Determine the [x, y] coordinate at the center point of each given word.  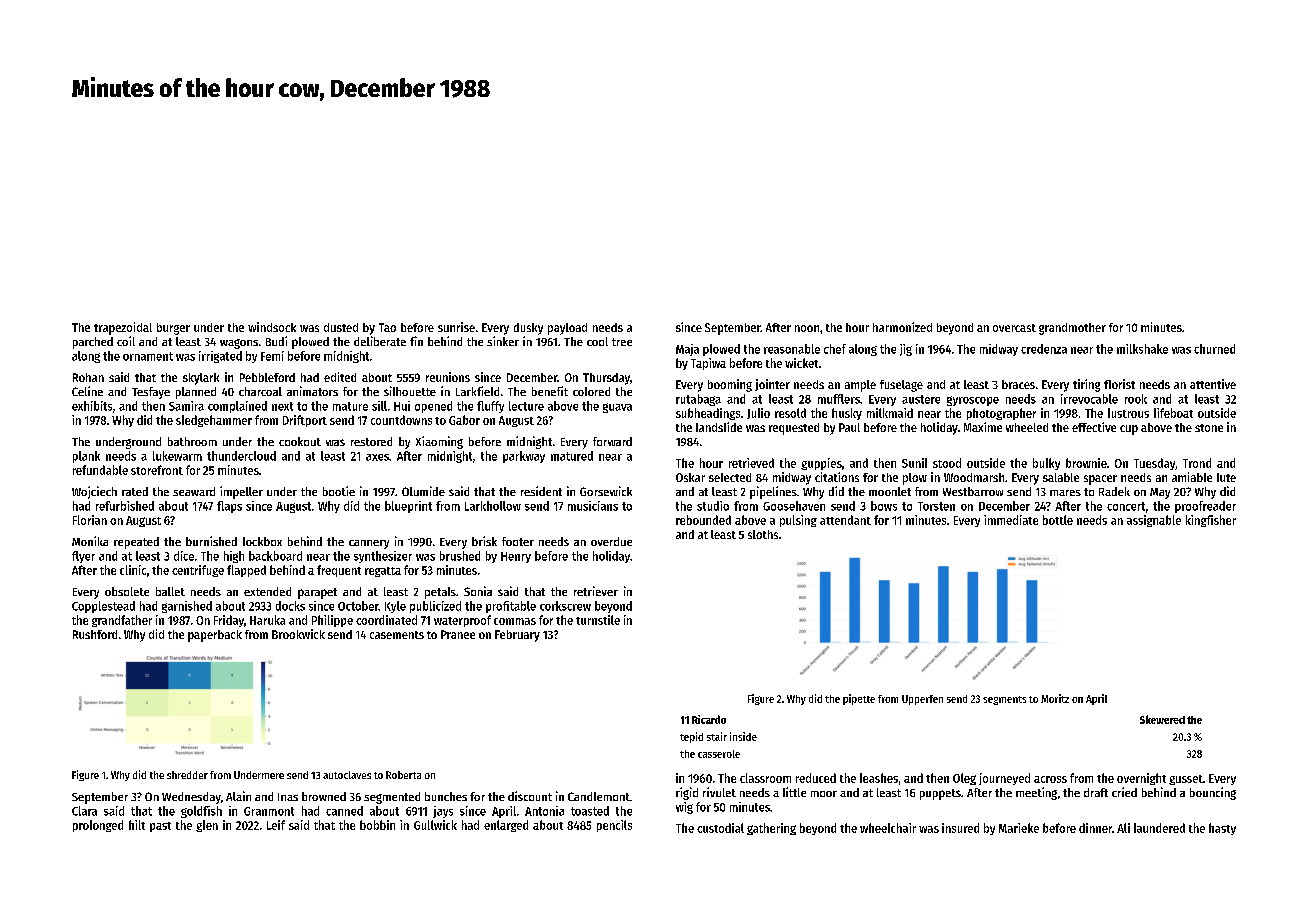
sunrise [456, 327]
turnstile [598, 620]
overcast [1014, 328]
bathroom [192, 441]
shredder [187, 775]
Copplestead [103, 607]
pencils [614, 826]
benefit [550, 391]
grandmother [1072, 329]
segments [1004, 700]
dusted [341, 327]
